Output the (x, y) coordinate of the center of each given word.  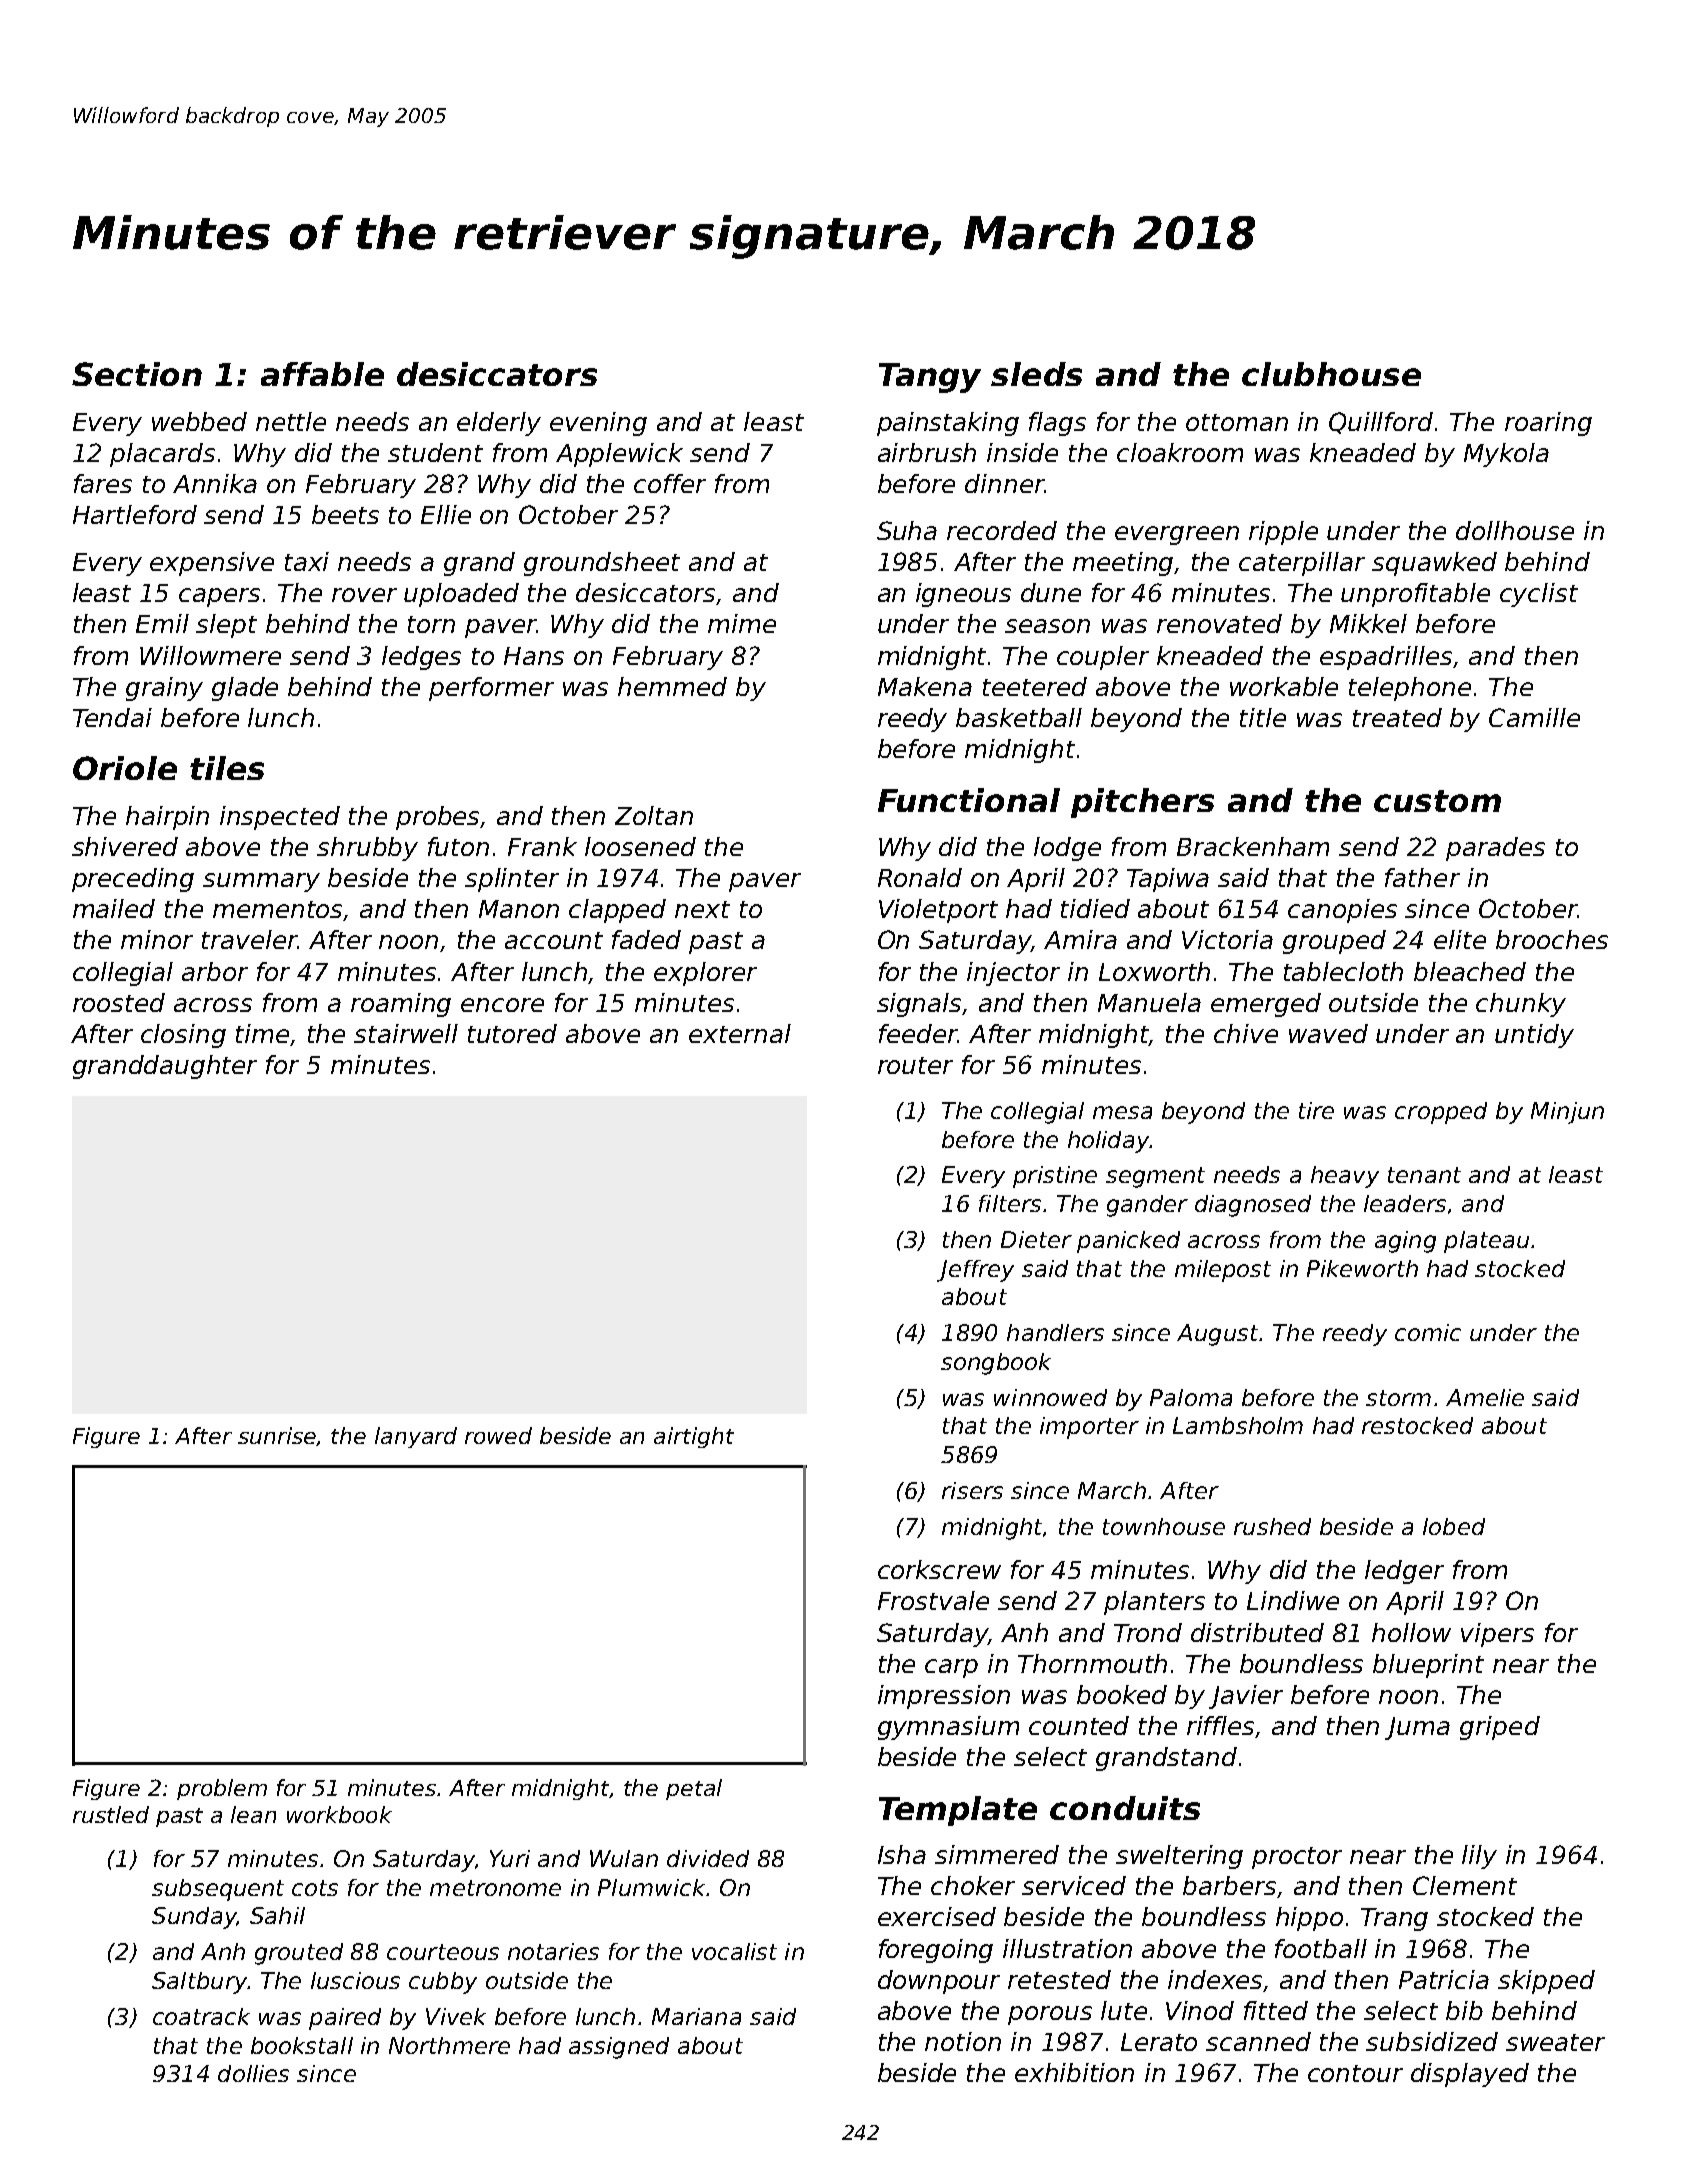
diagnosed (1253, 1206)
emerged (1266, 1005)
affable (322, 374)
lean (253, 1814)
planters (1154, 1603)
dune (1051, 592)
